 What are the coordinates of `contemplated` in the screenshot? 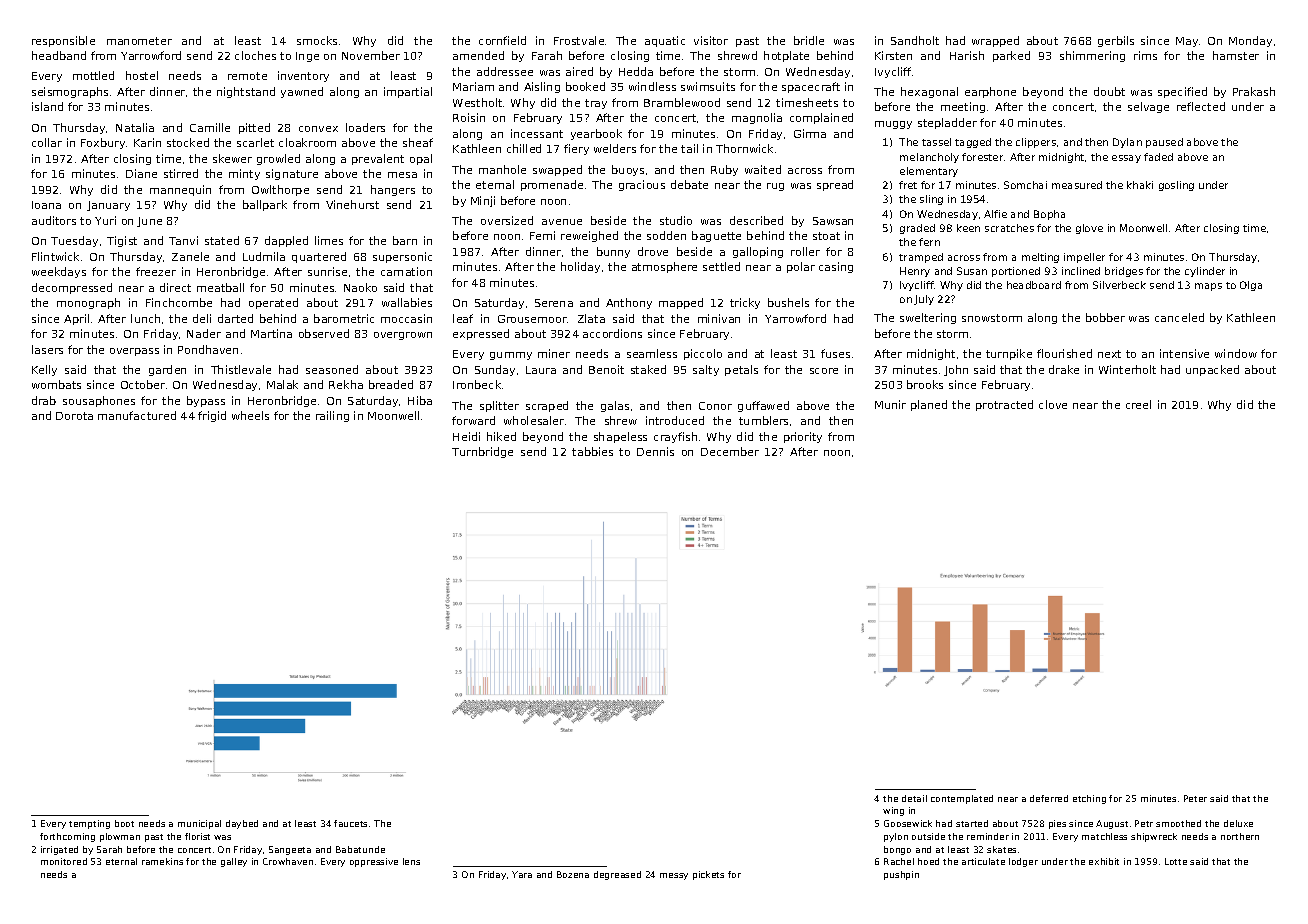 It's located at (962, 799).
